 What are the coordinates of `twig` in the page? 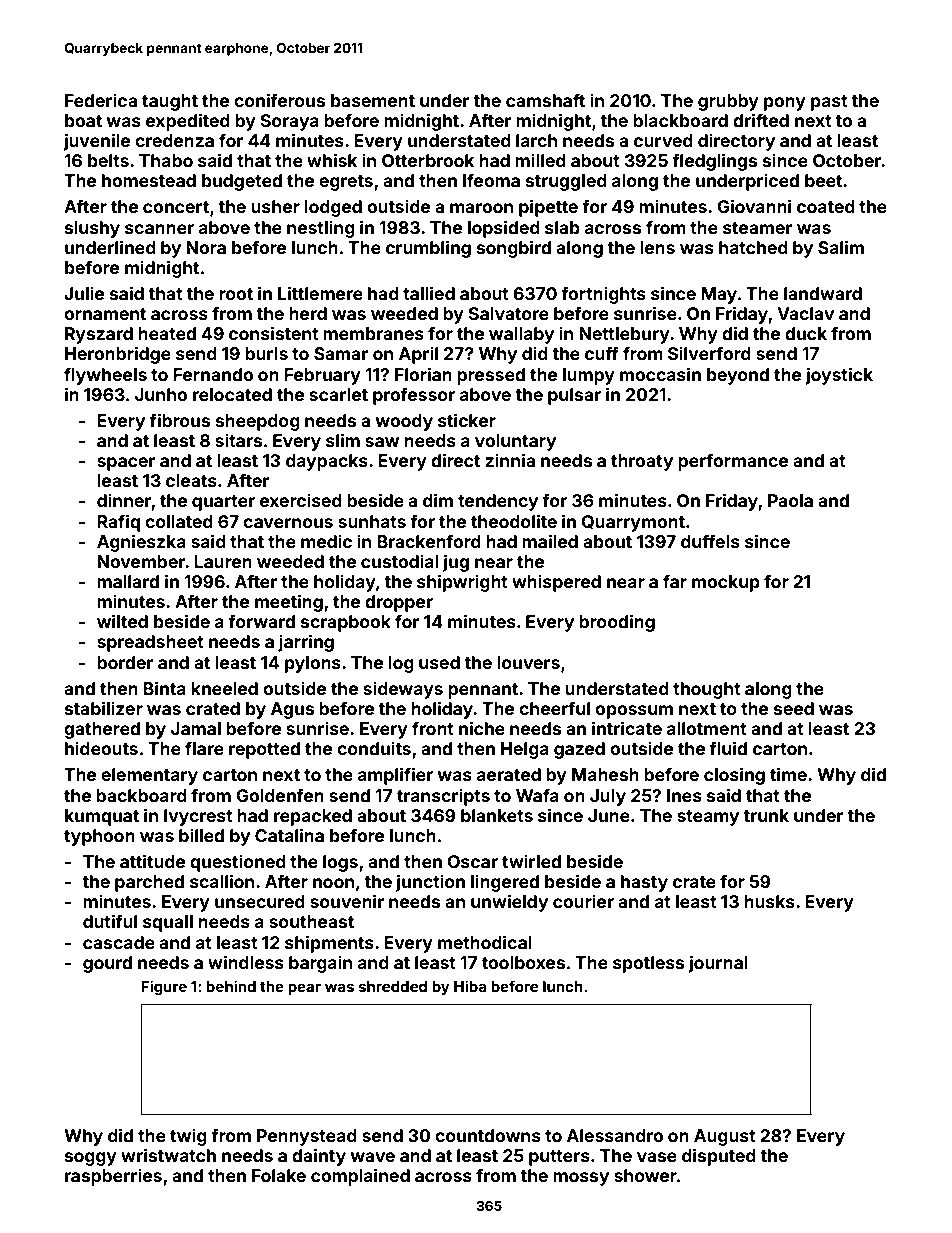 It's located at (188, 1137).
